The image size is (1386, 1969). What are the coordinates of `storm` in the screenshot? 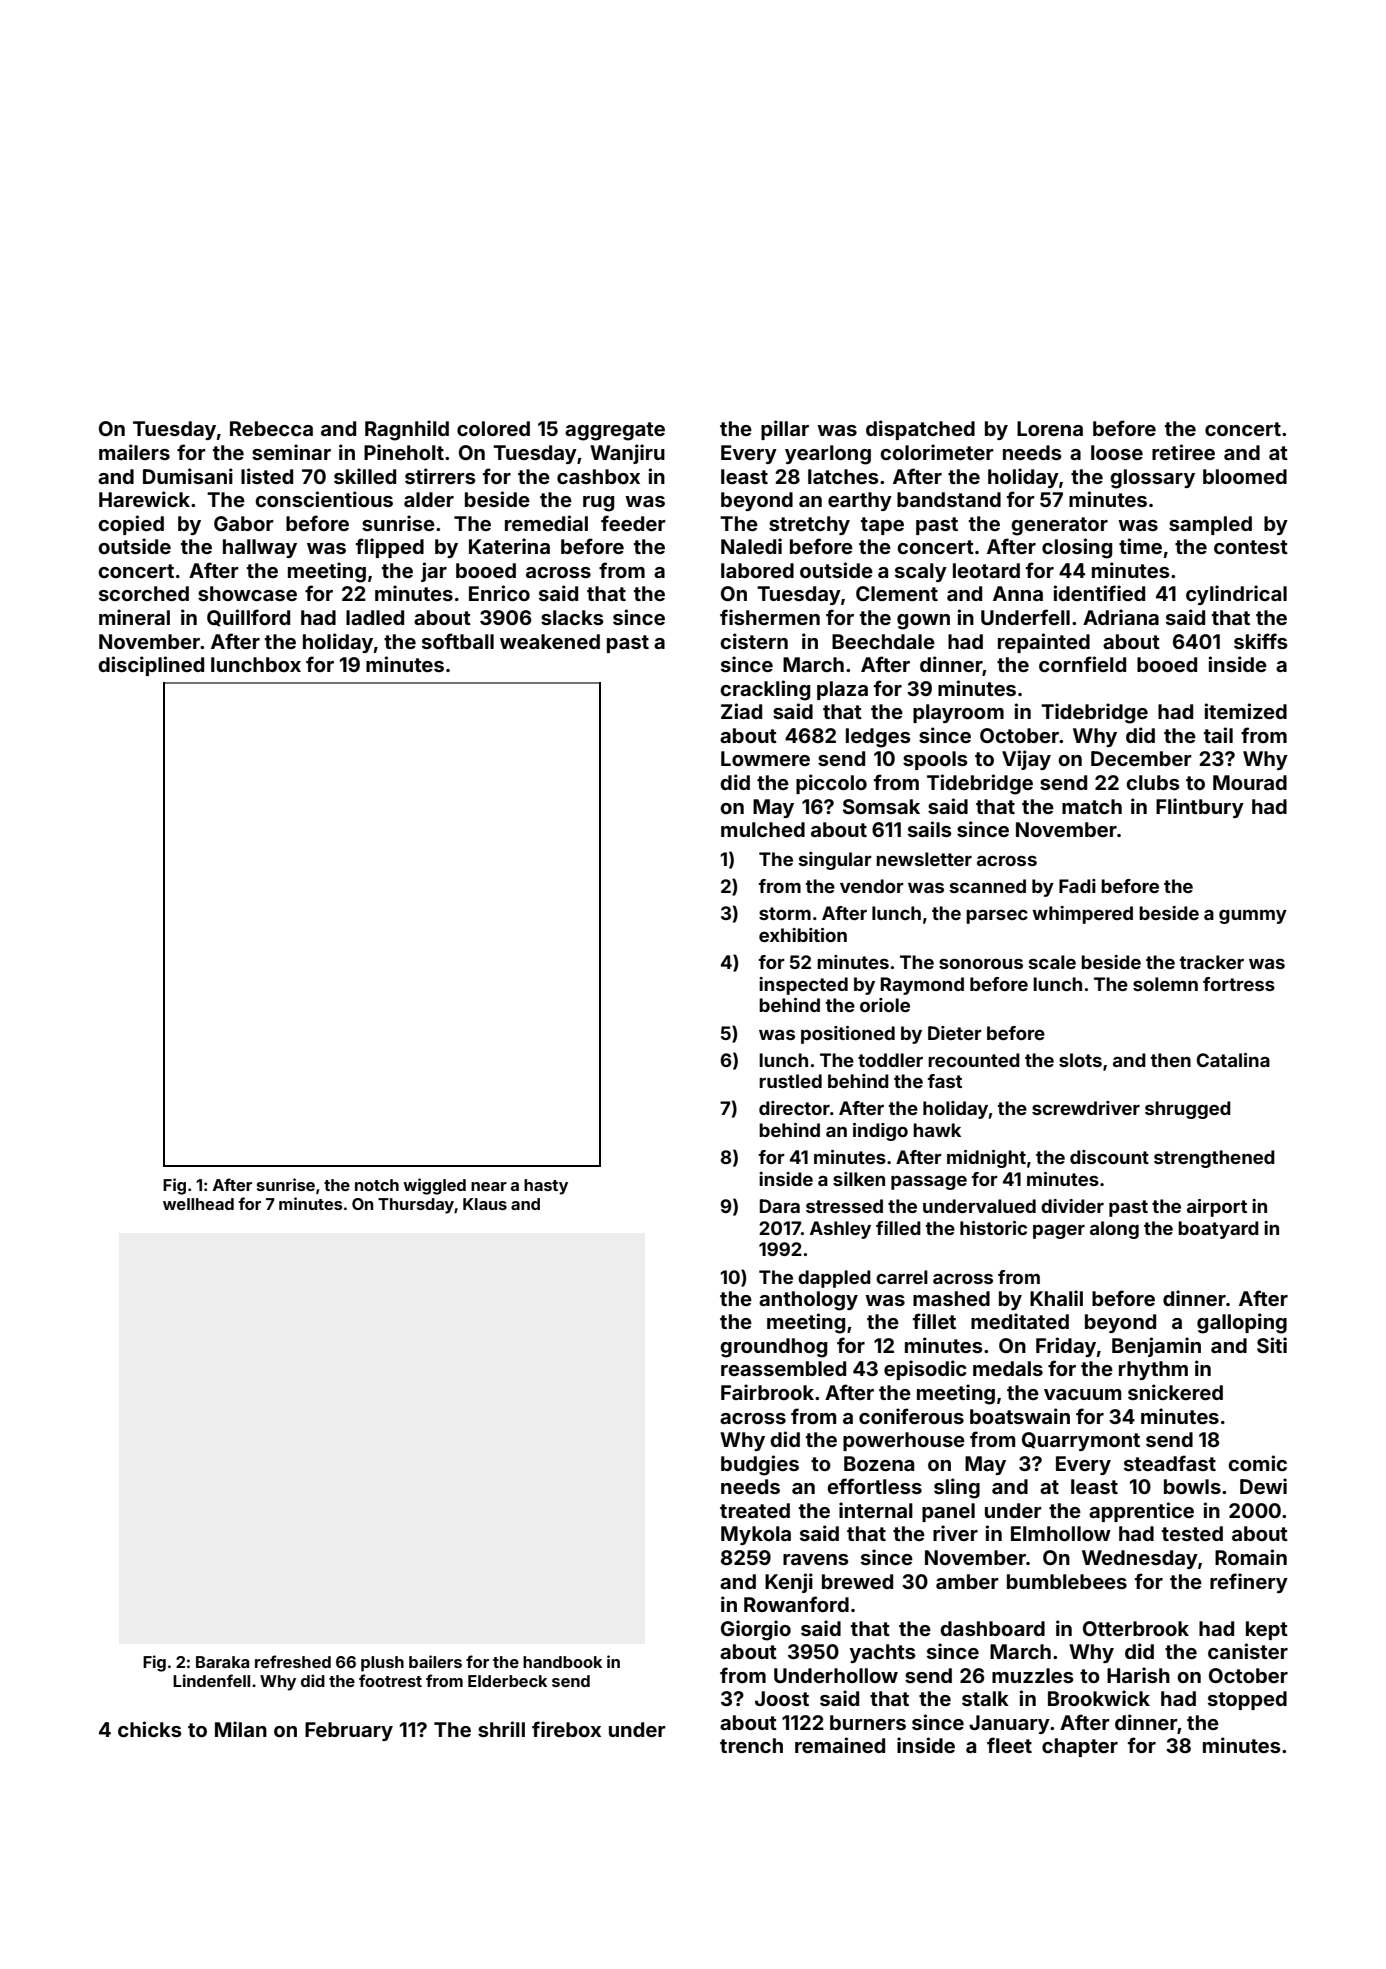 It's located at (785, 913).
